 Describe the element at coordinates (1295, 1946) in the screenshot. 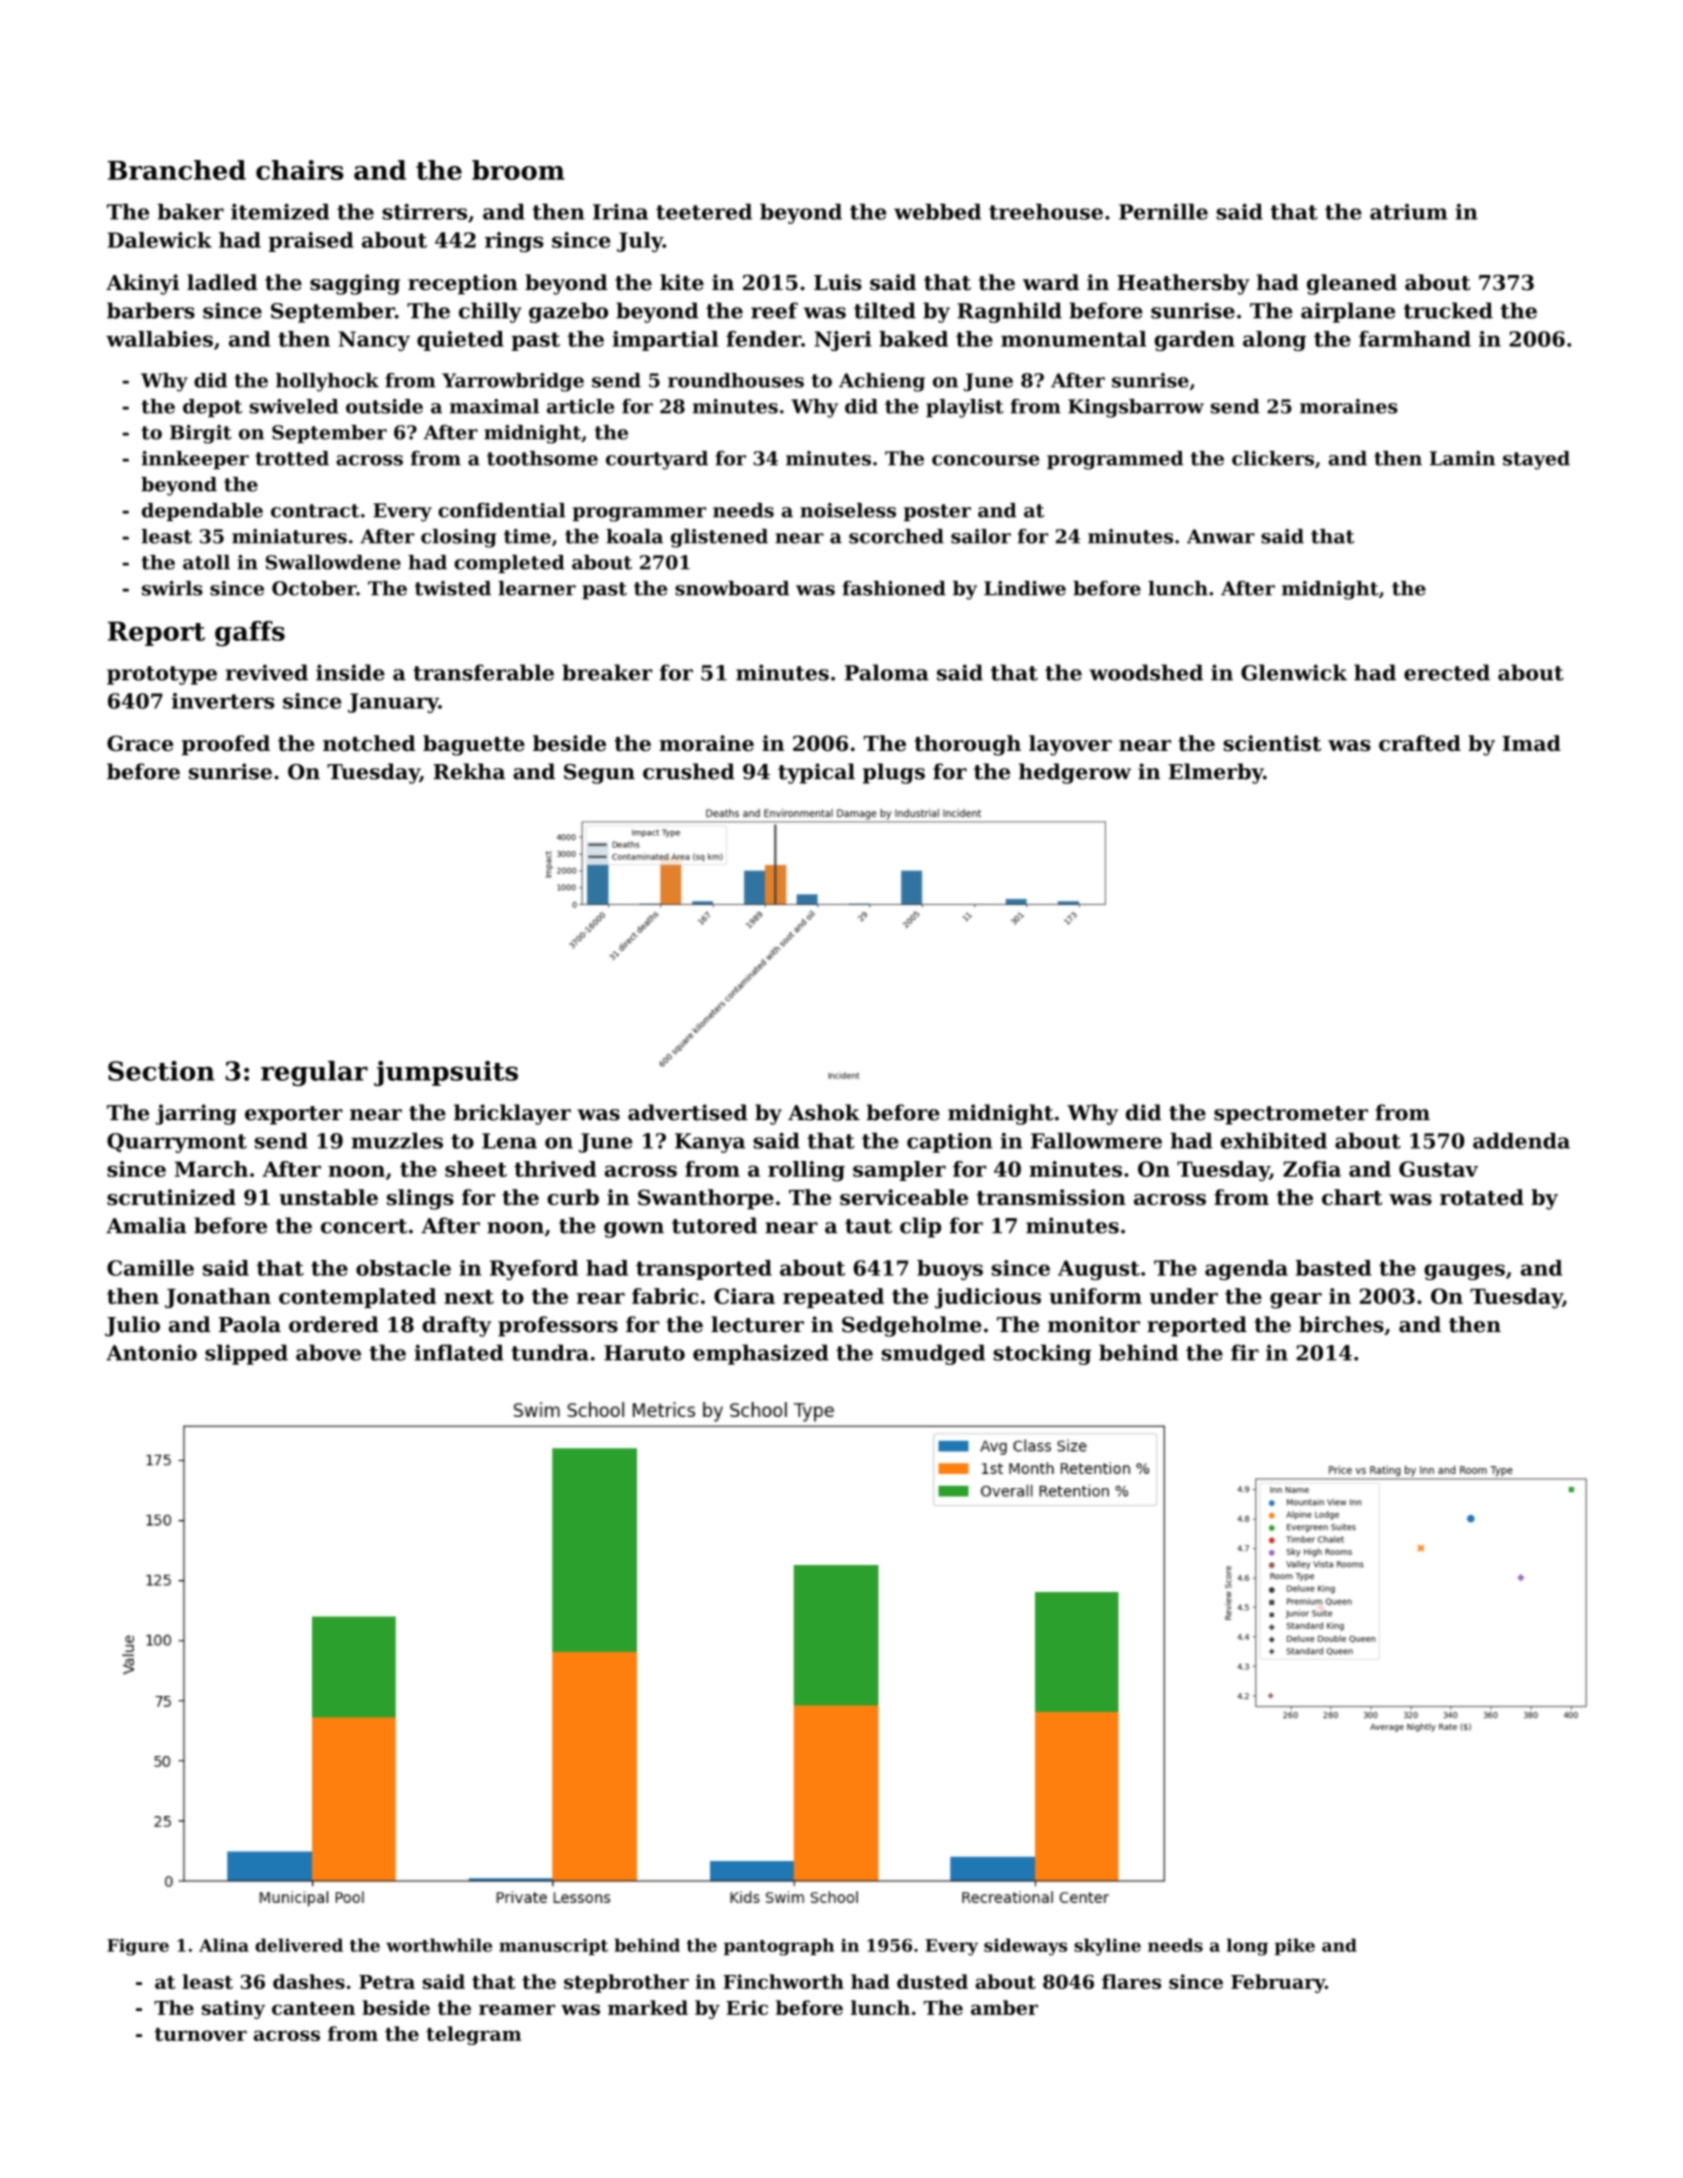

I see `pike` at that location.
